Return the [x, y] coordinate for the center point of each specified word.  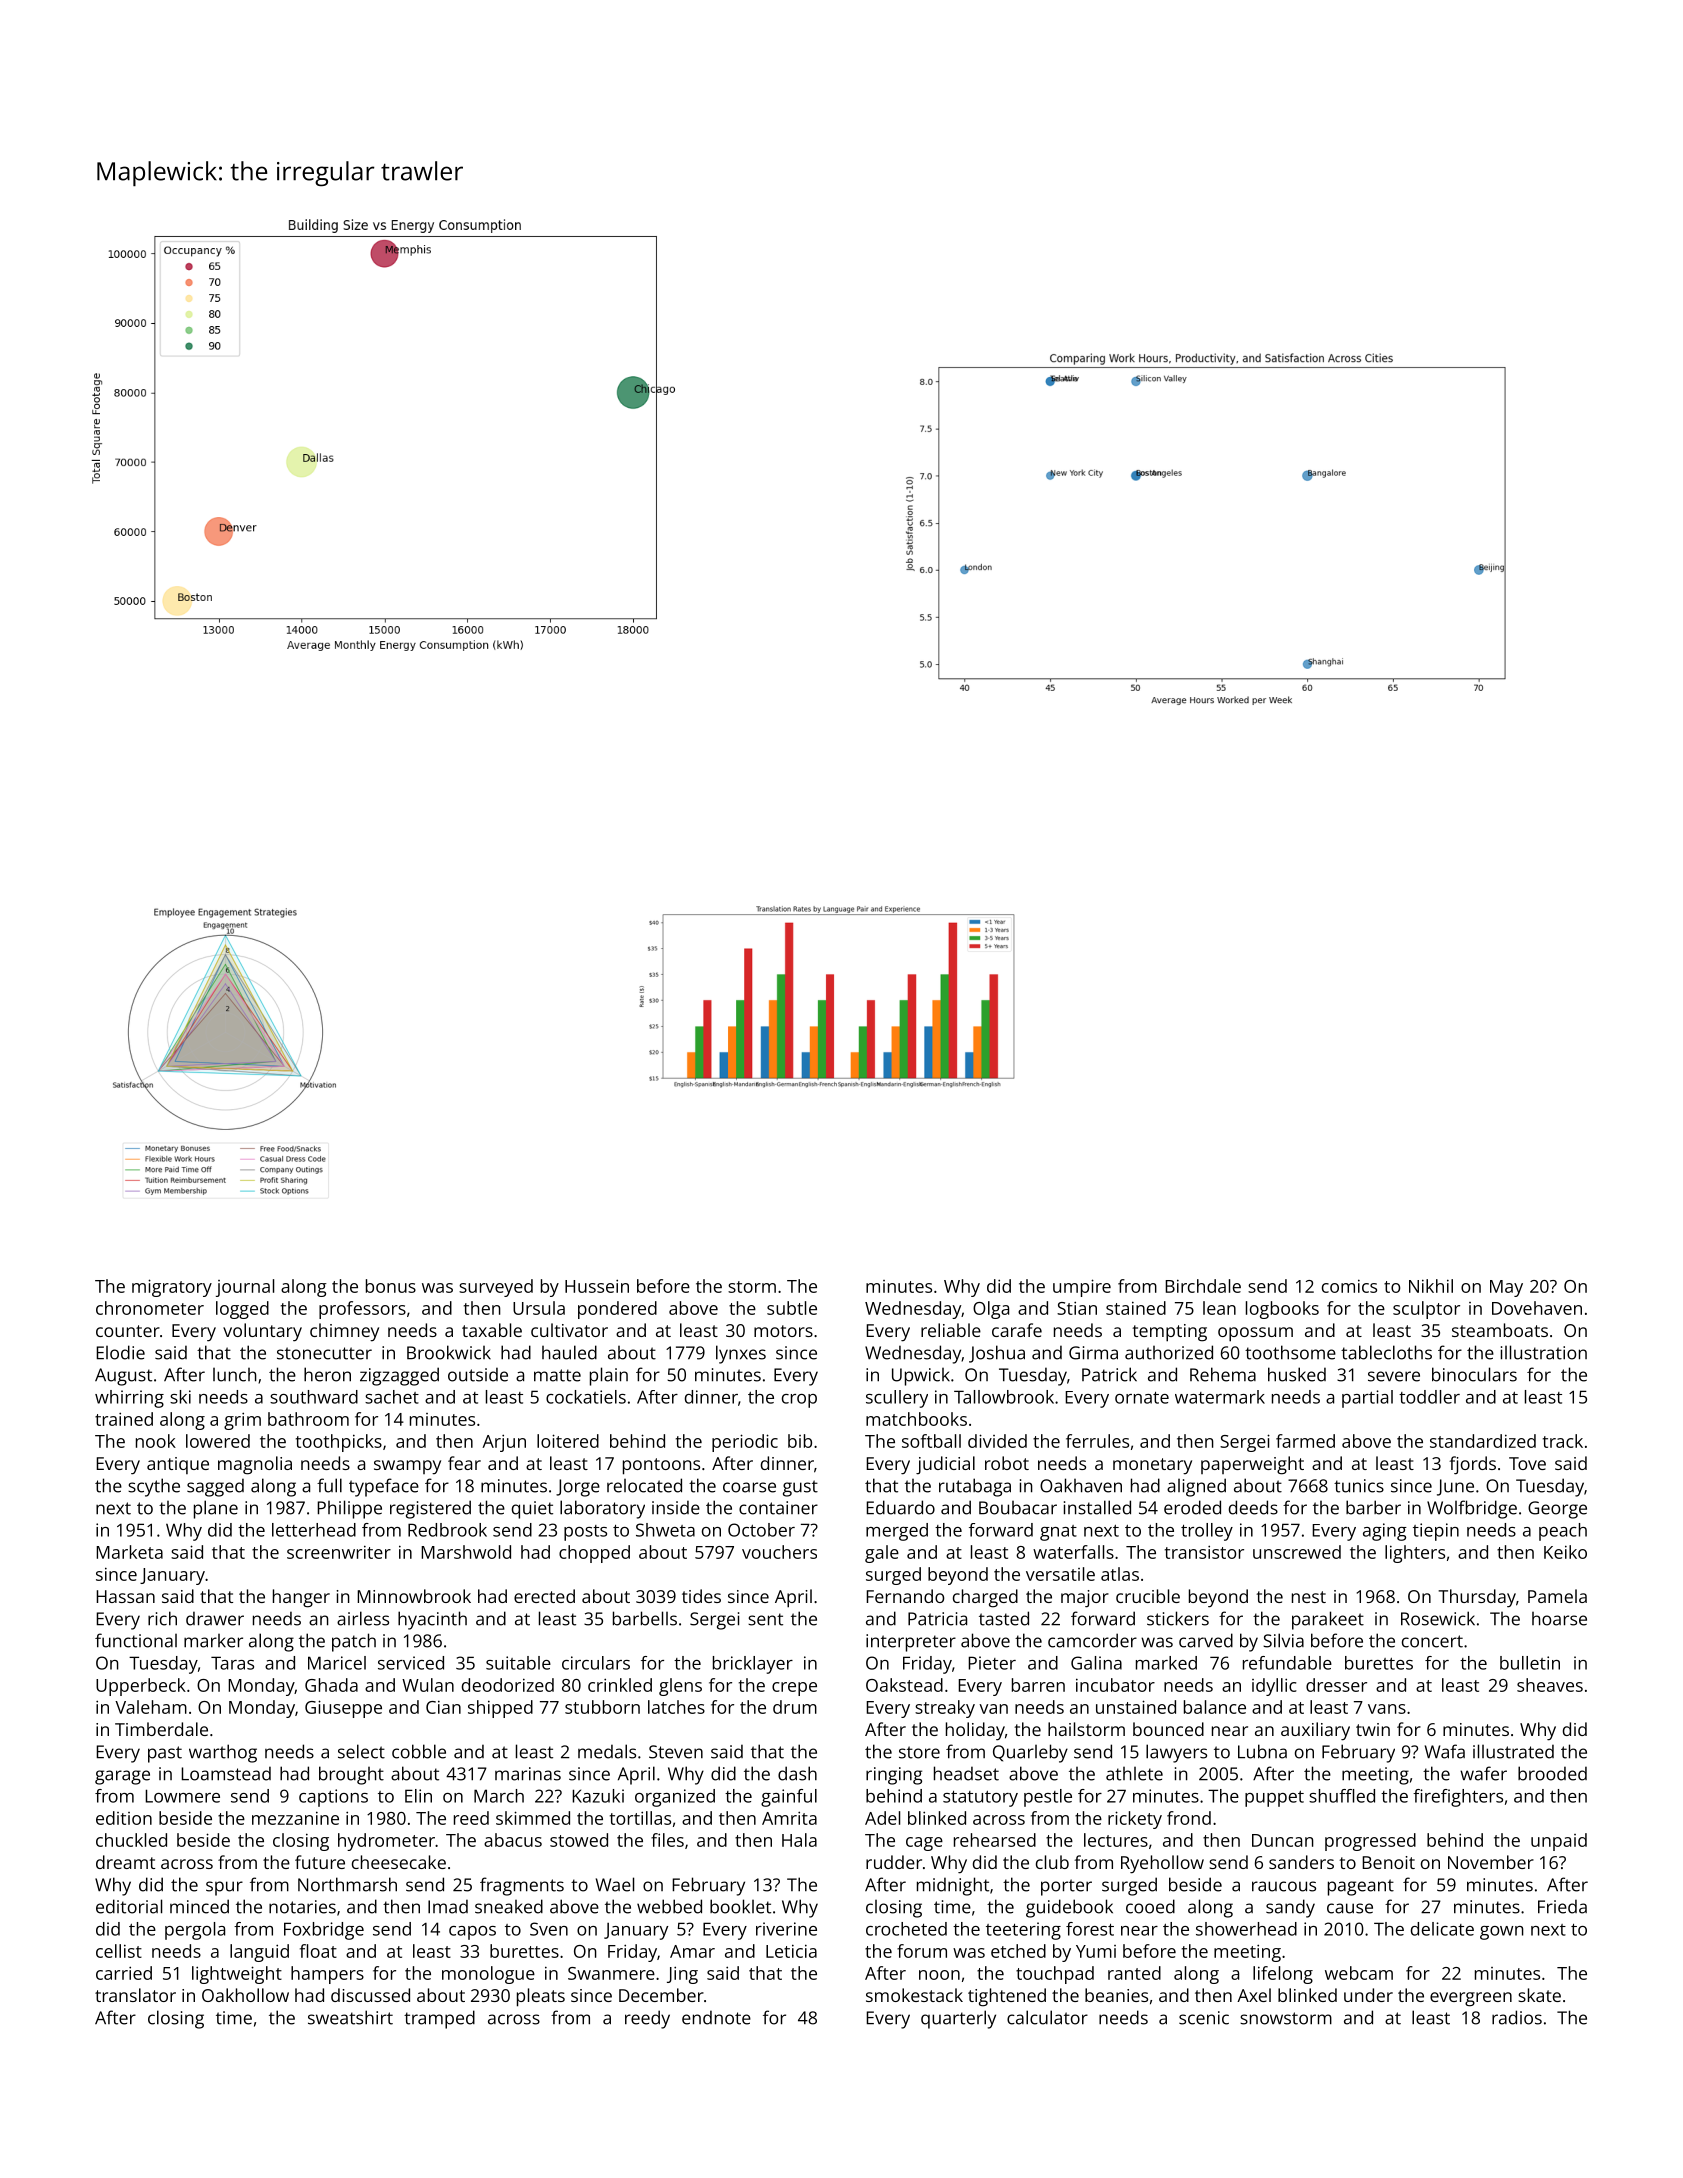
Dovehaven [1537, 1308]
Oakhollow [245, 1995]
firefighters [1458, 1798]
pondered [617, 1310]
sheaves [1550, 1685]
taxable [492, 1330]
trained [124, 1419]
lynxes [741, 1354]
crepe [794, 1689]
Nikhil [1431, 1286]
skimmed [533, 1818]
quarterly [958, 2019]
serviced [411, 1663]
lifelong [1283, 1975]
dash [797, 1773]
